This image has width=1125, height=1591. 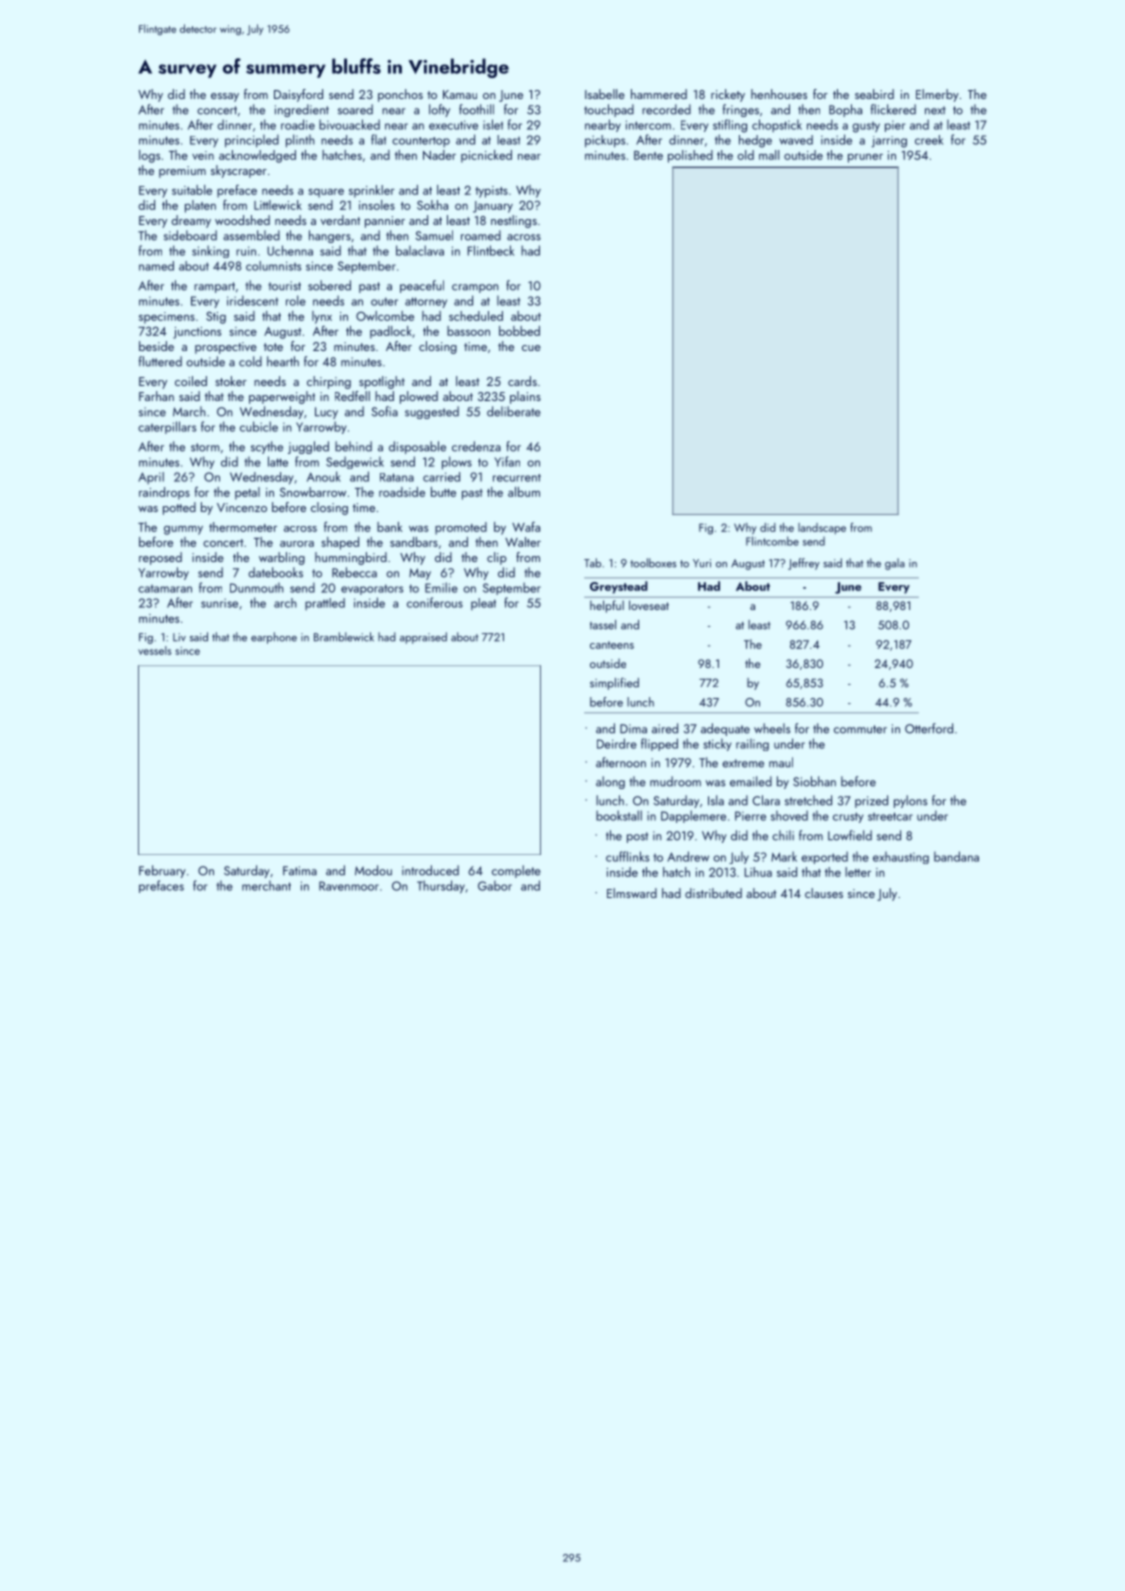 I want to click on Kamau, so click(x=460, y=94).
